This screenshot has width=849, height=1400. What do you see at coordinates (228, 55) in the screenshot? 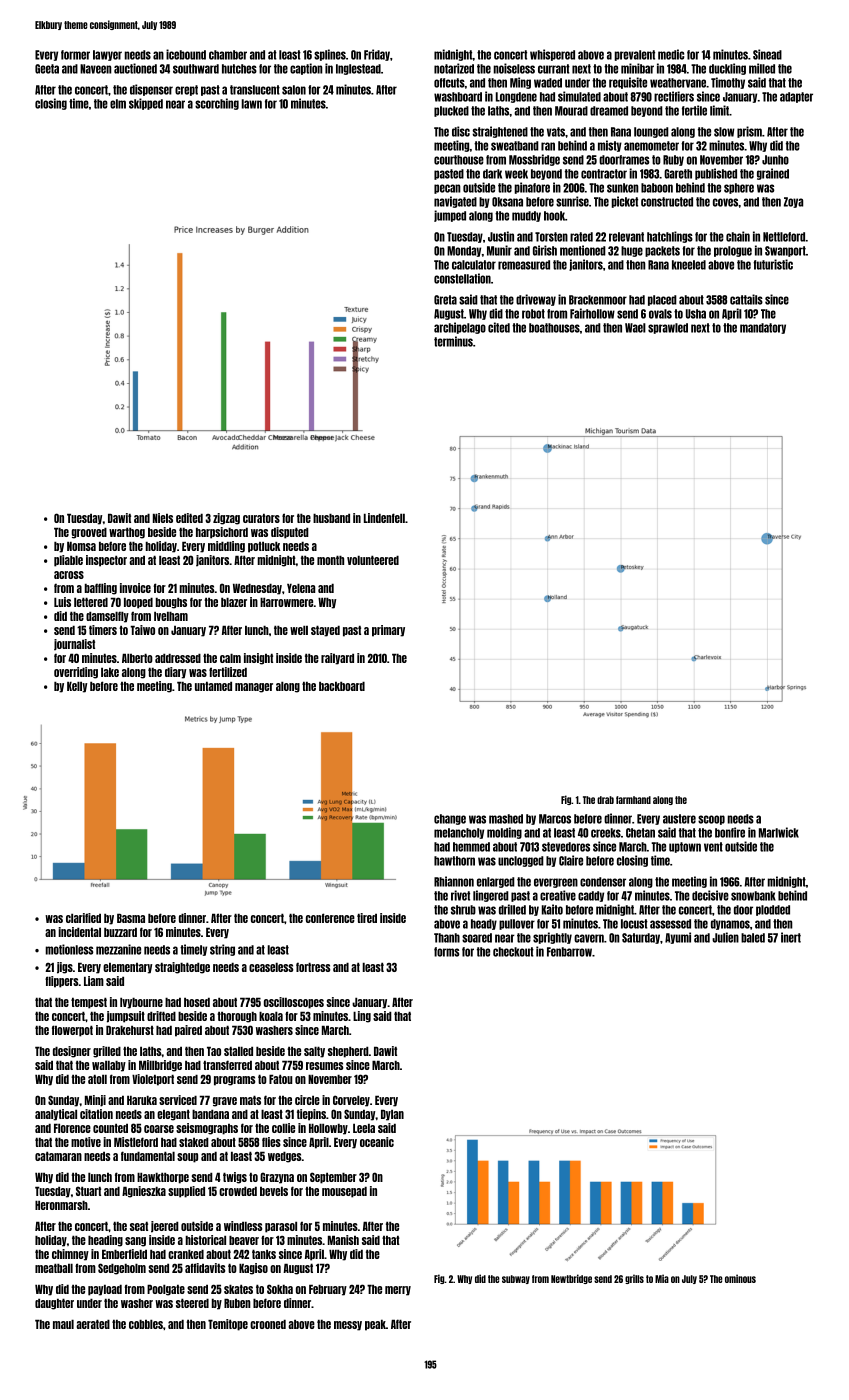
I see `chamber` at bounding box center [228, 55].
